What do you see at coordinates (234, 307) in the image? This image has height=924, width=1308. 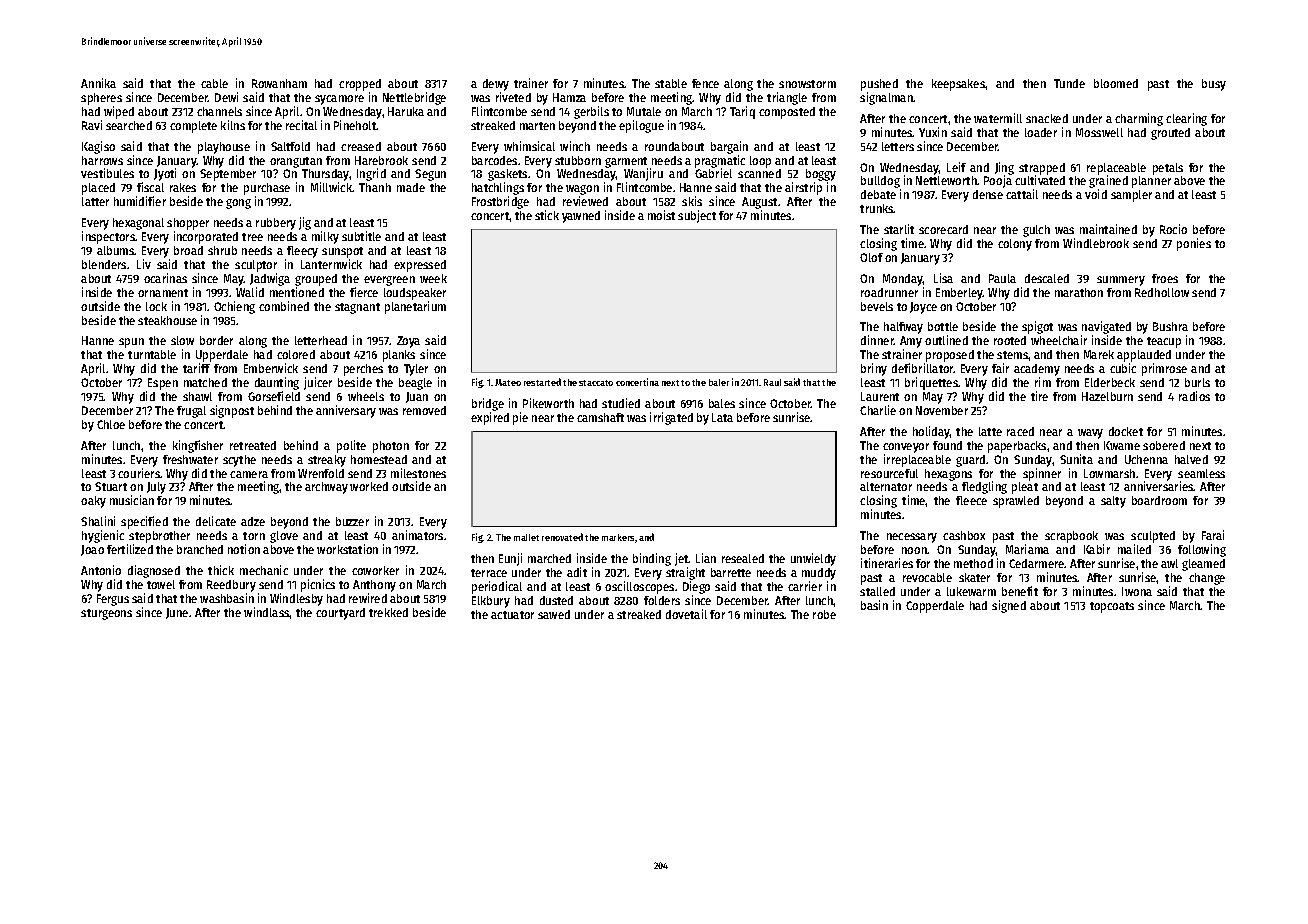 I see `Ochieng` at bounding box center [234, 307].
